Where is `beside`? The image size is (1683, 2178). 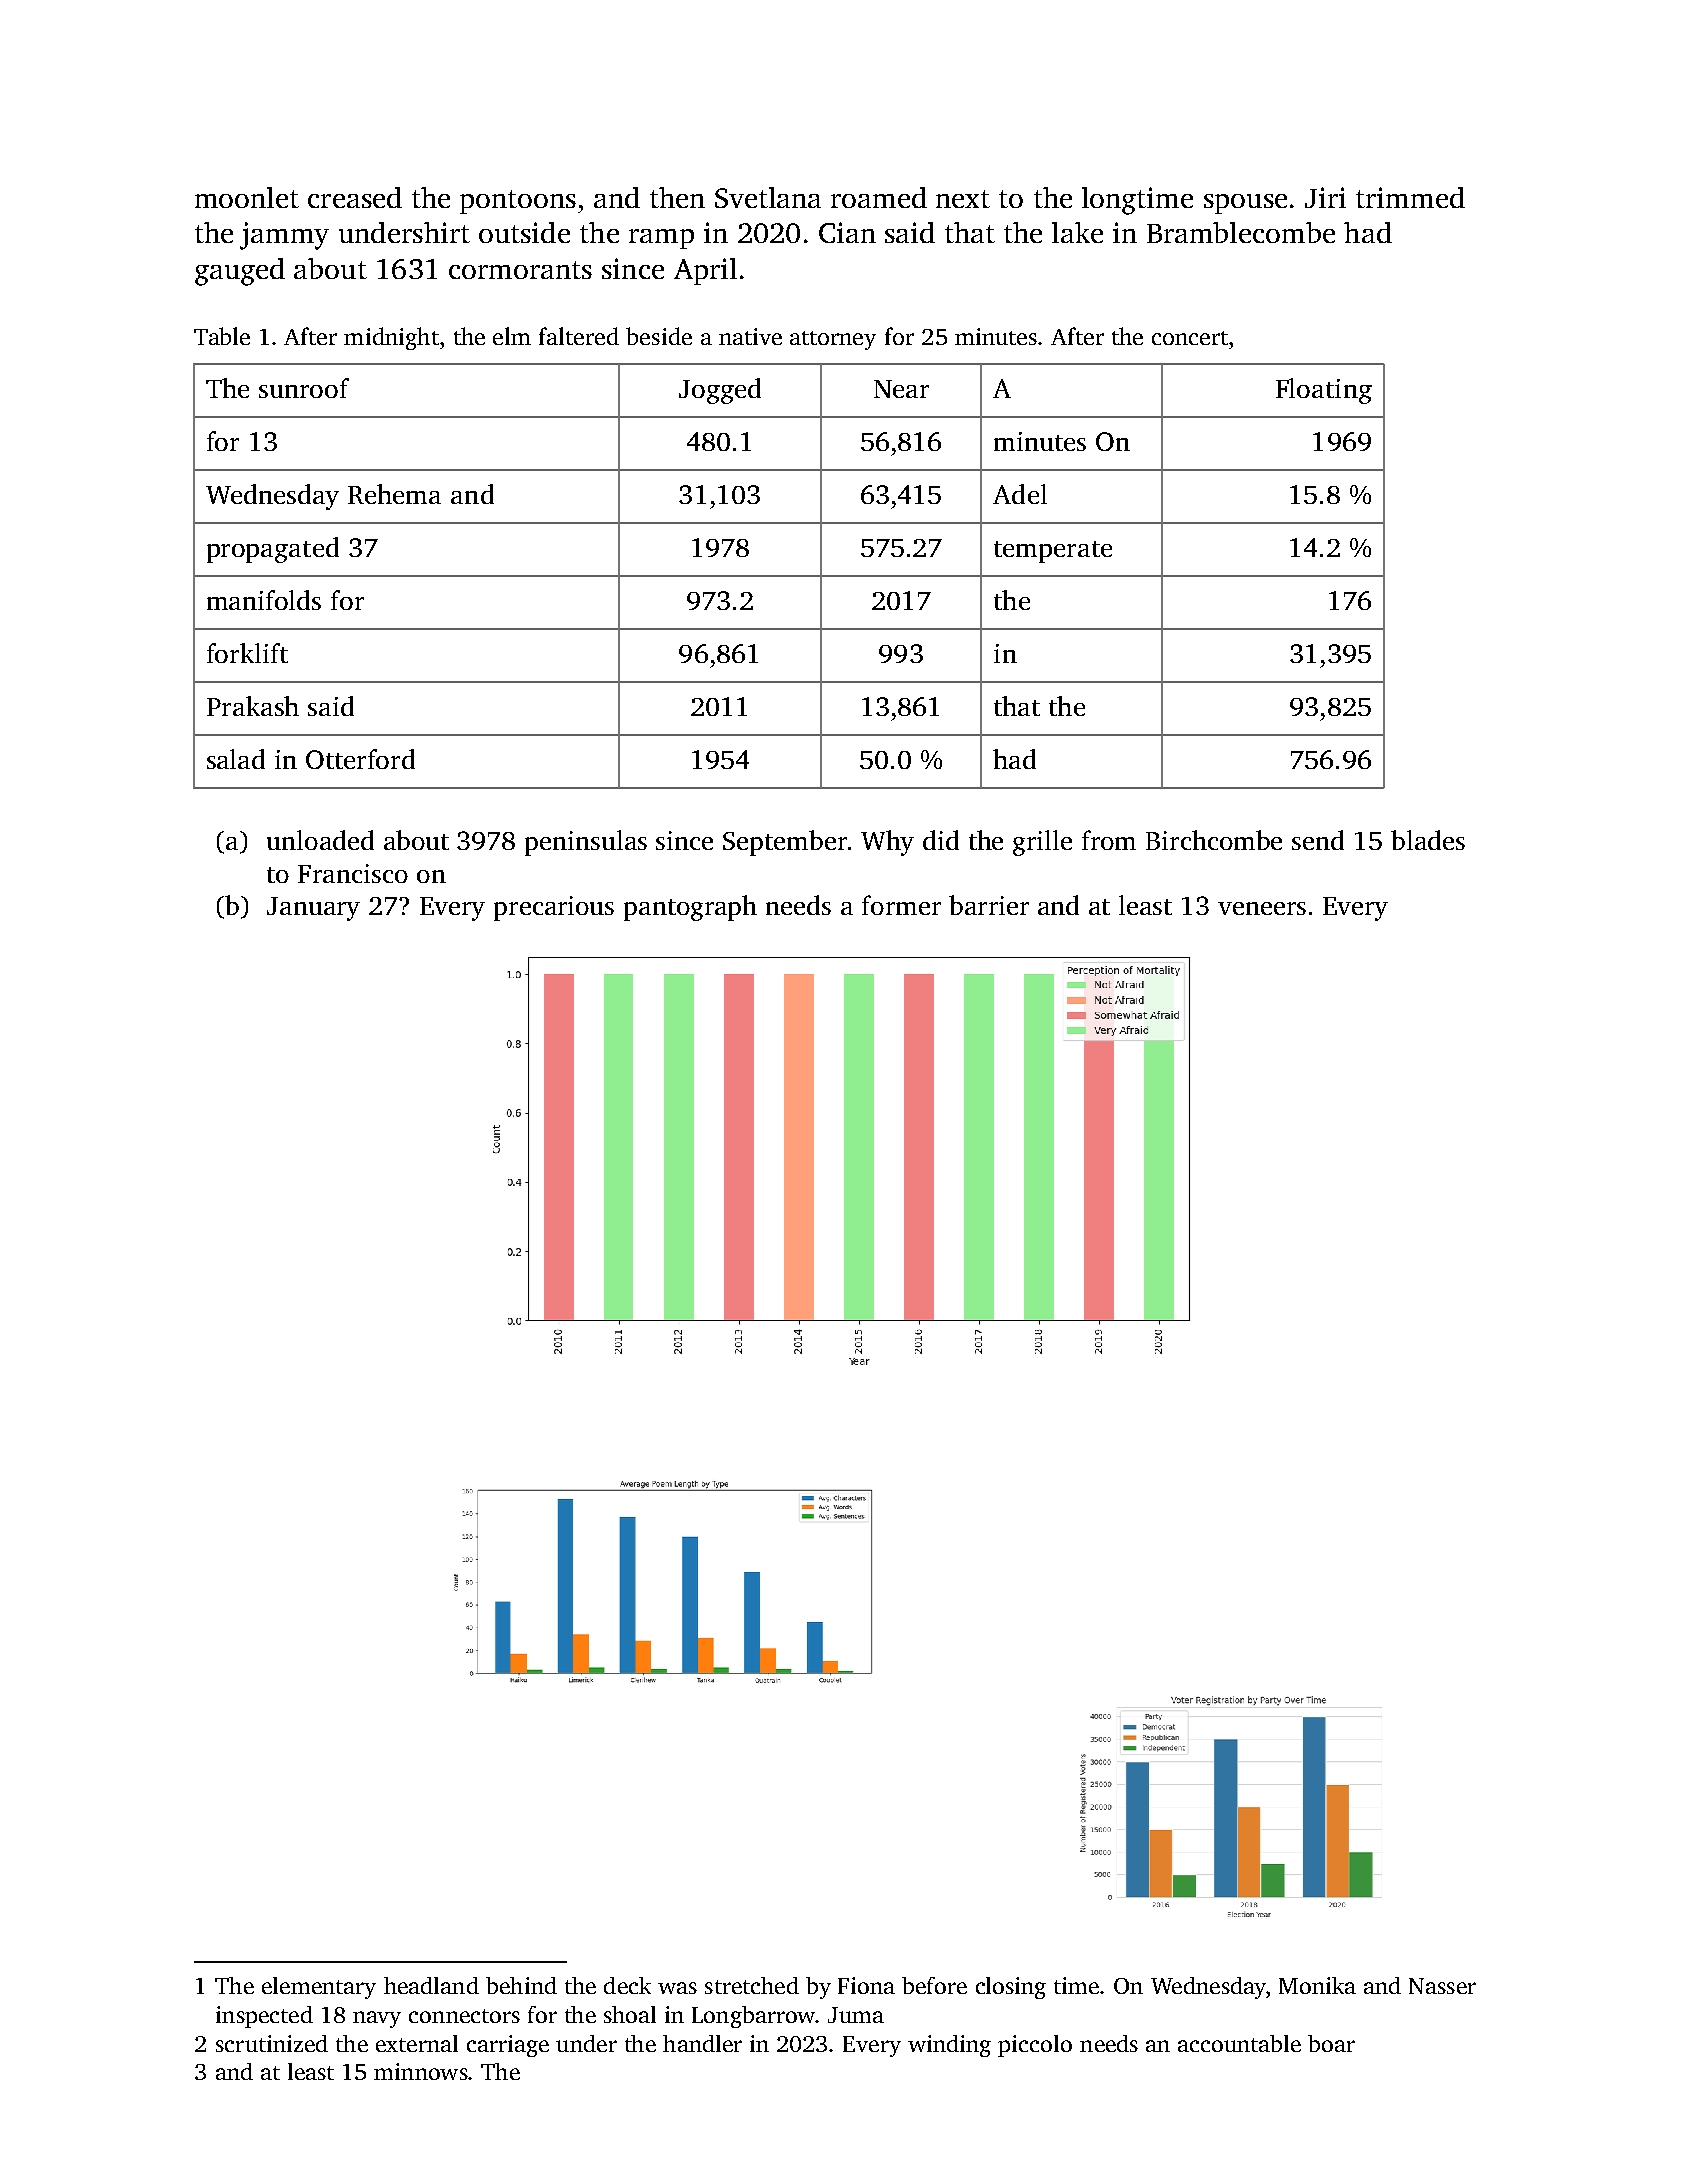
beside is located at coordinates (659, 336).
